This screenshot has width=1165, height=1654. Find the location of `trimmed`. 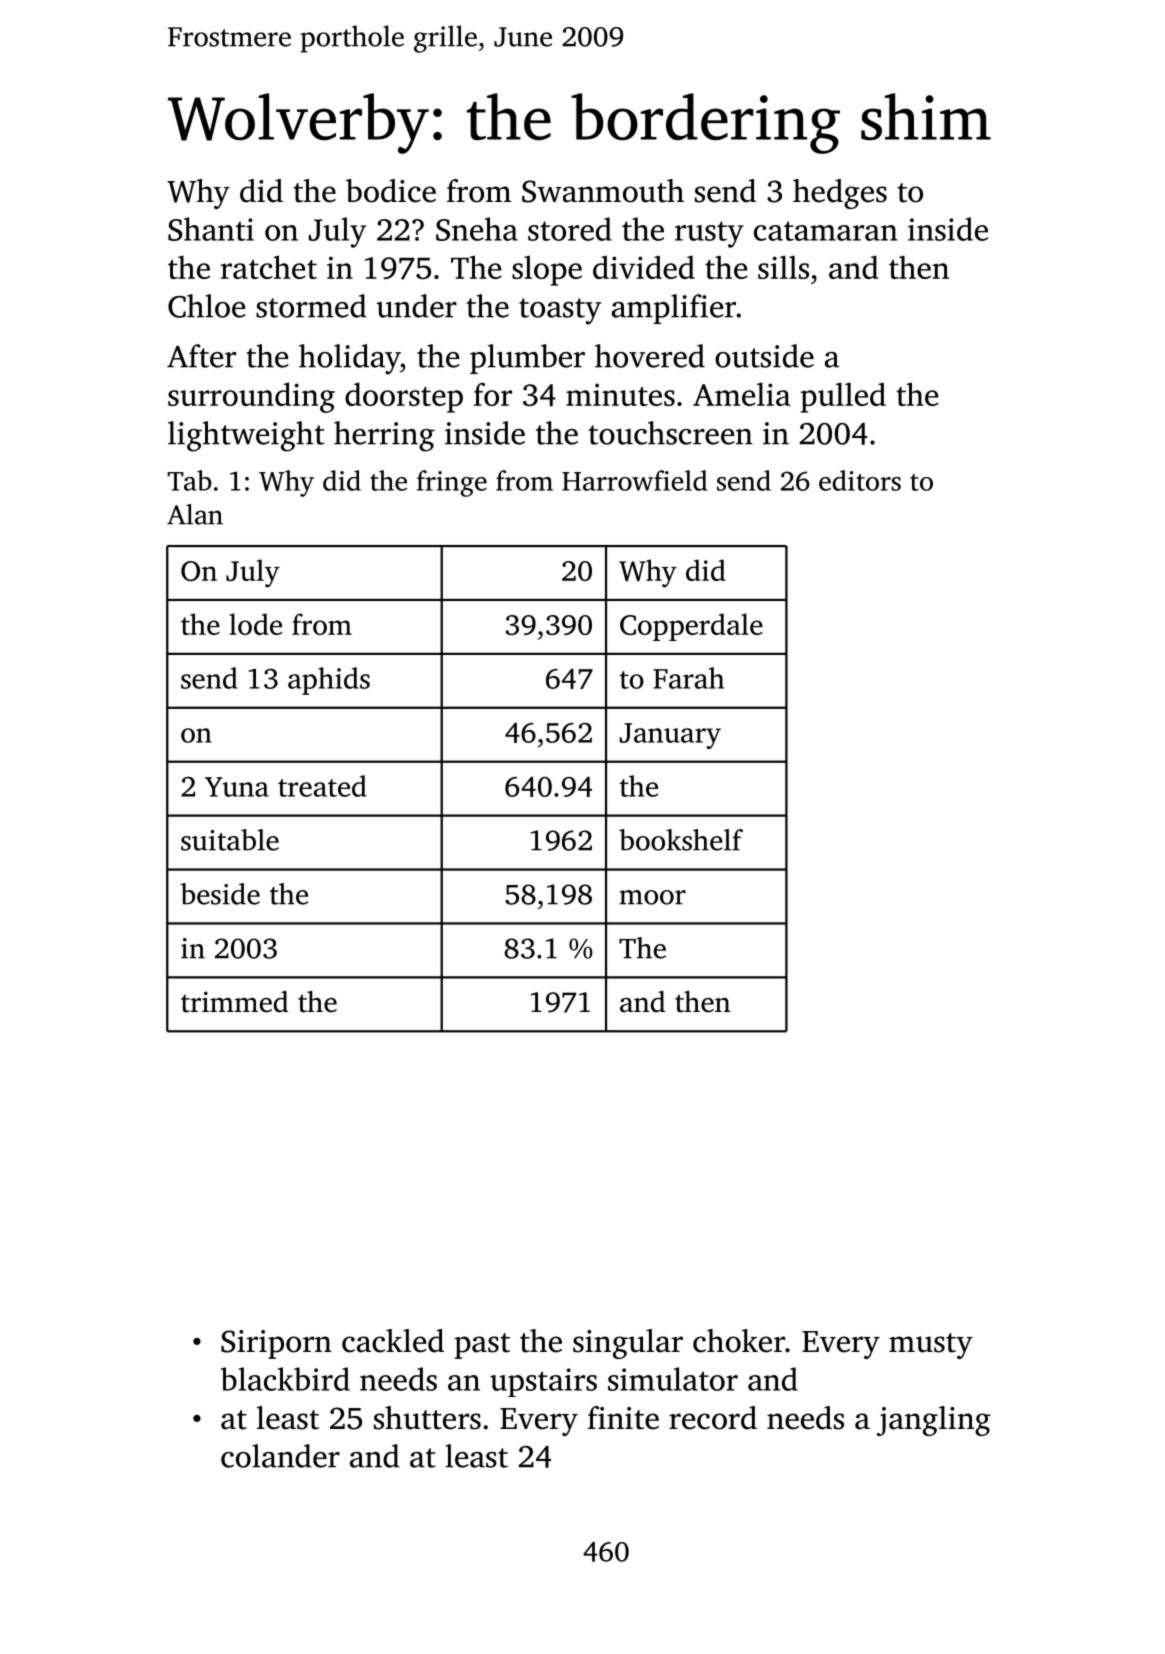

trimmed is located at coordinates (234, 1002).
